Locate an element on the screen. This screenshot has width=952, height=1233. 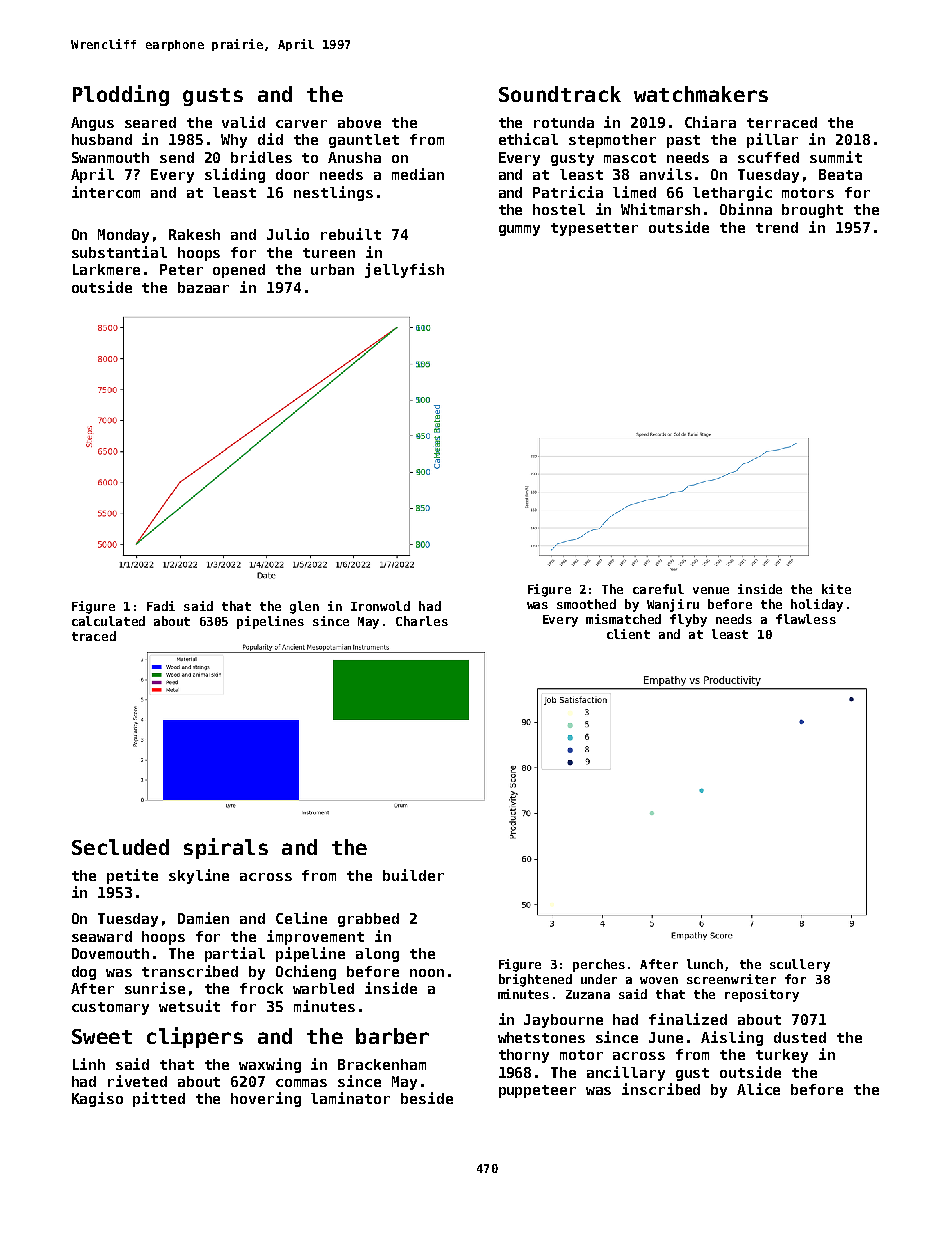
scullery is located at coordinates (800, 965).
